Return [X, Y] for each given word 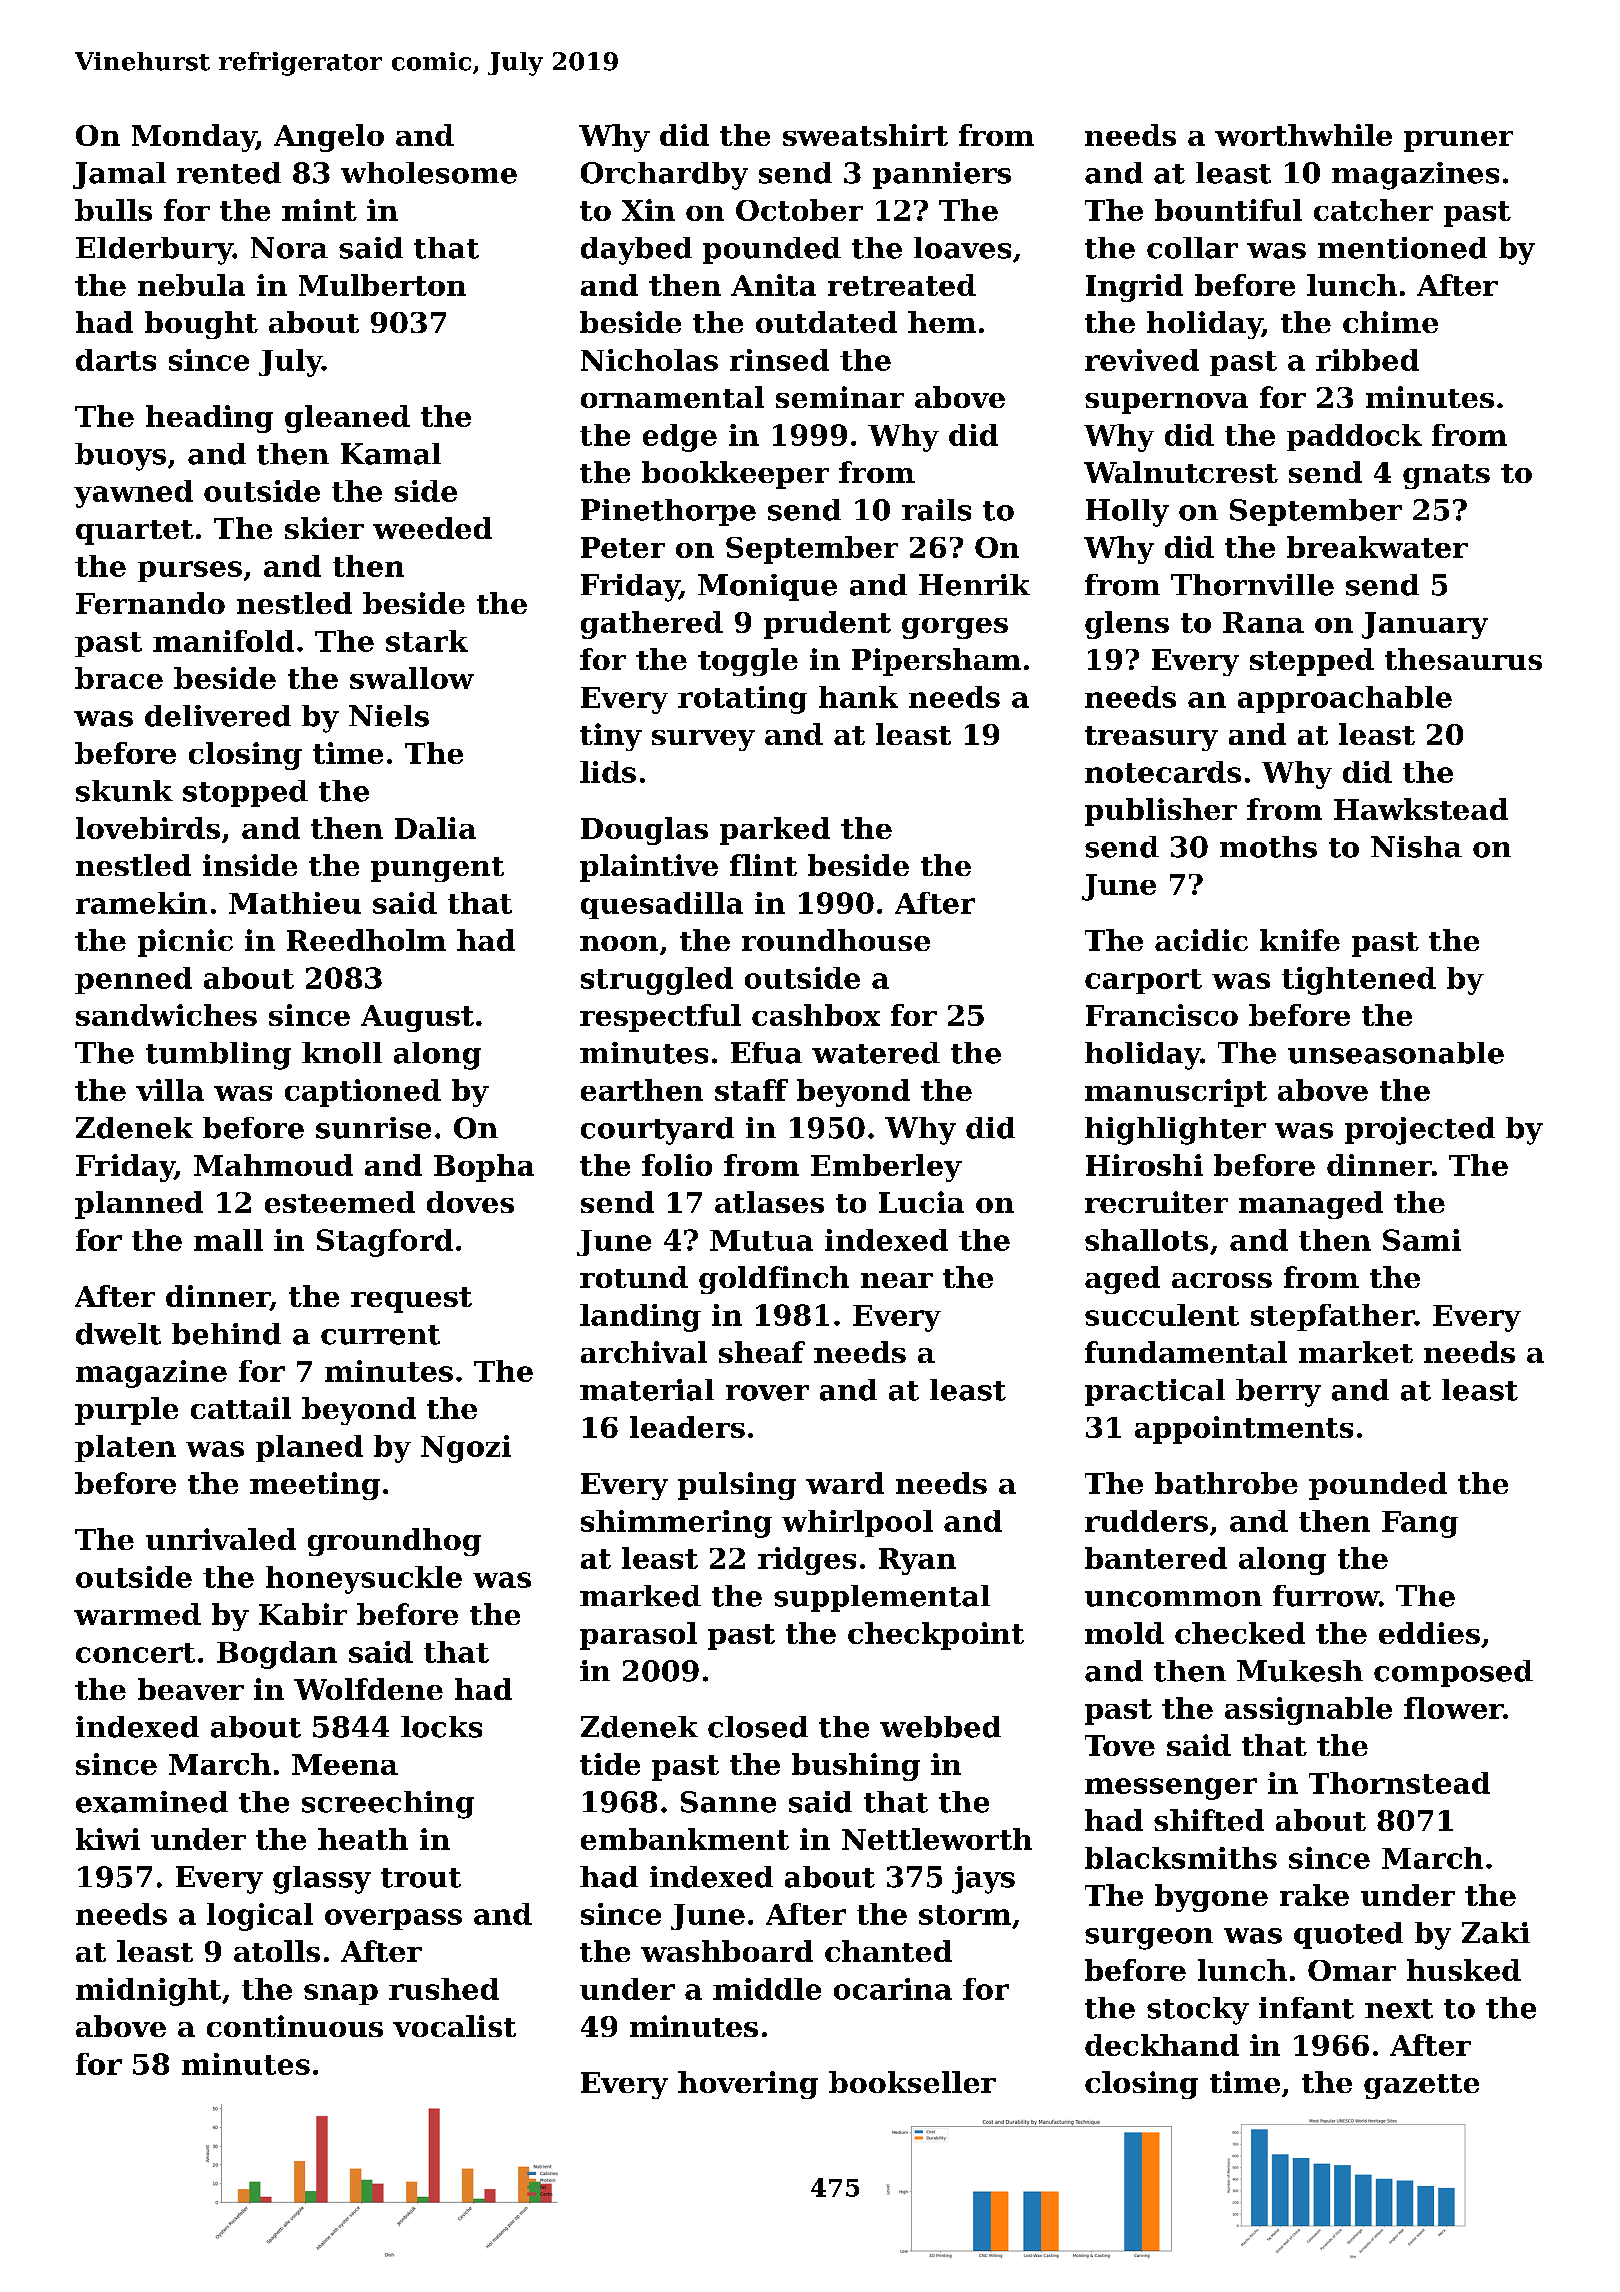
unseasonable [1396, 1053]
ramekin [141, 903]
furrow [1326, 1596]
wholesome [429, 173]
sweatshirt [865, 135]
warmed [137, 1614]
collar [1192, 248]
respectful [660, 1018]
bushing [856, 1767]
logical [260, 1917]
